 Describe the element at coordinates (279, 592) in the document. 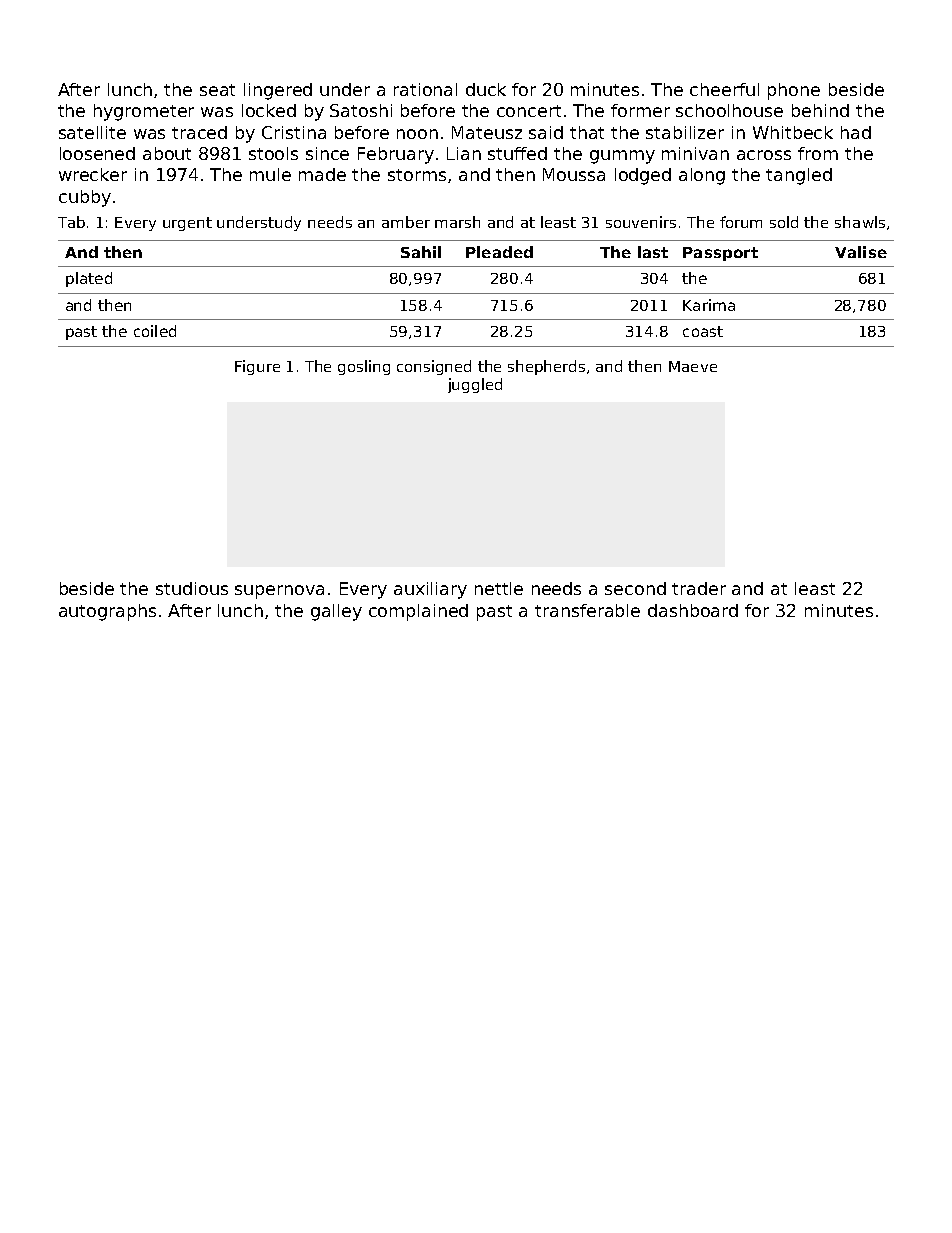

I see `supernova` at that location.
